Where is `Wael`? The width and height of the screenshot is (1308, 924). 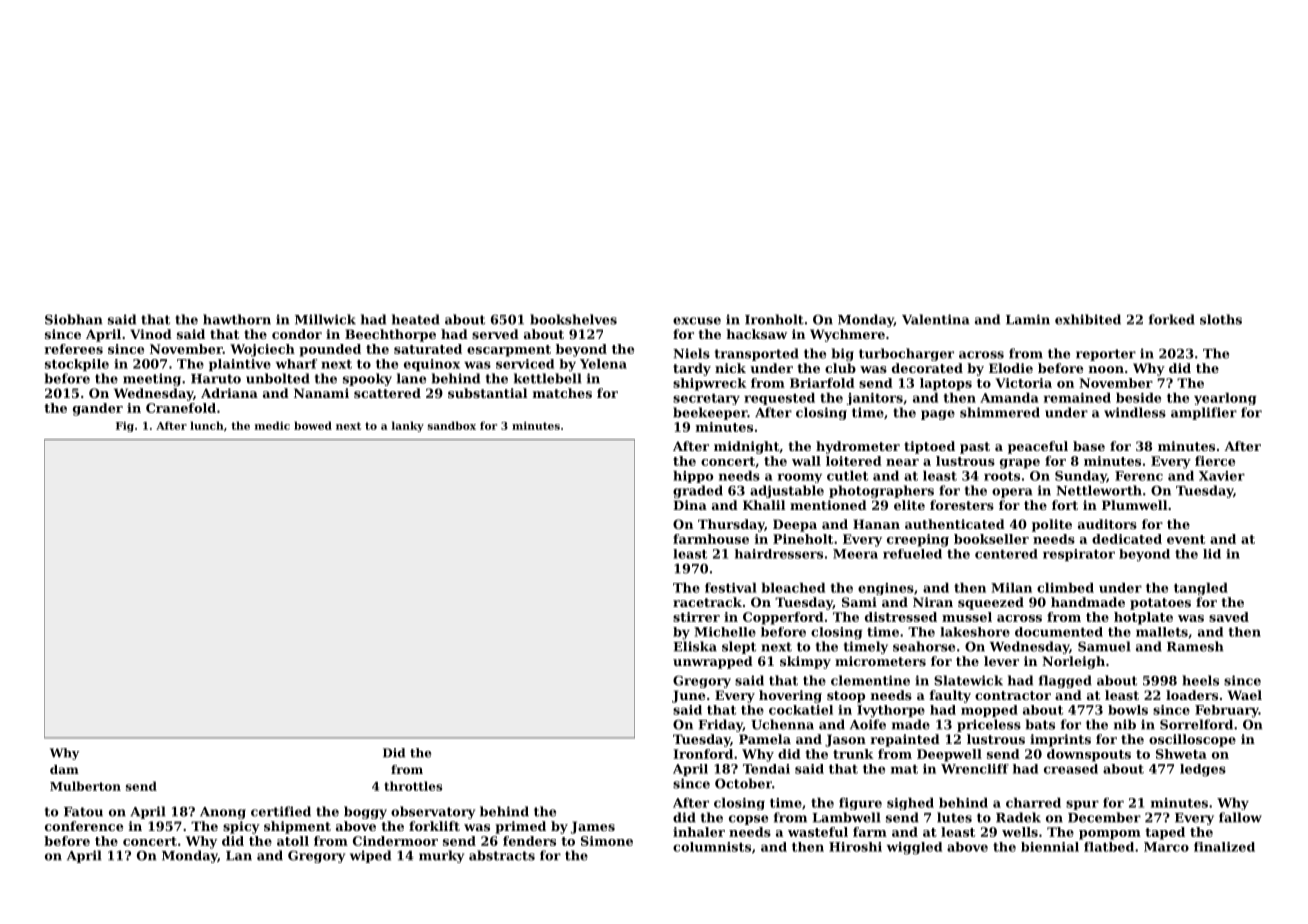
Wael is located at coordinates (1244, 695).
